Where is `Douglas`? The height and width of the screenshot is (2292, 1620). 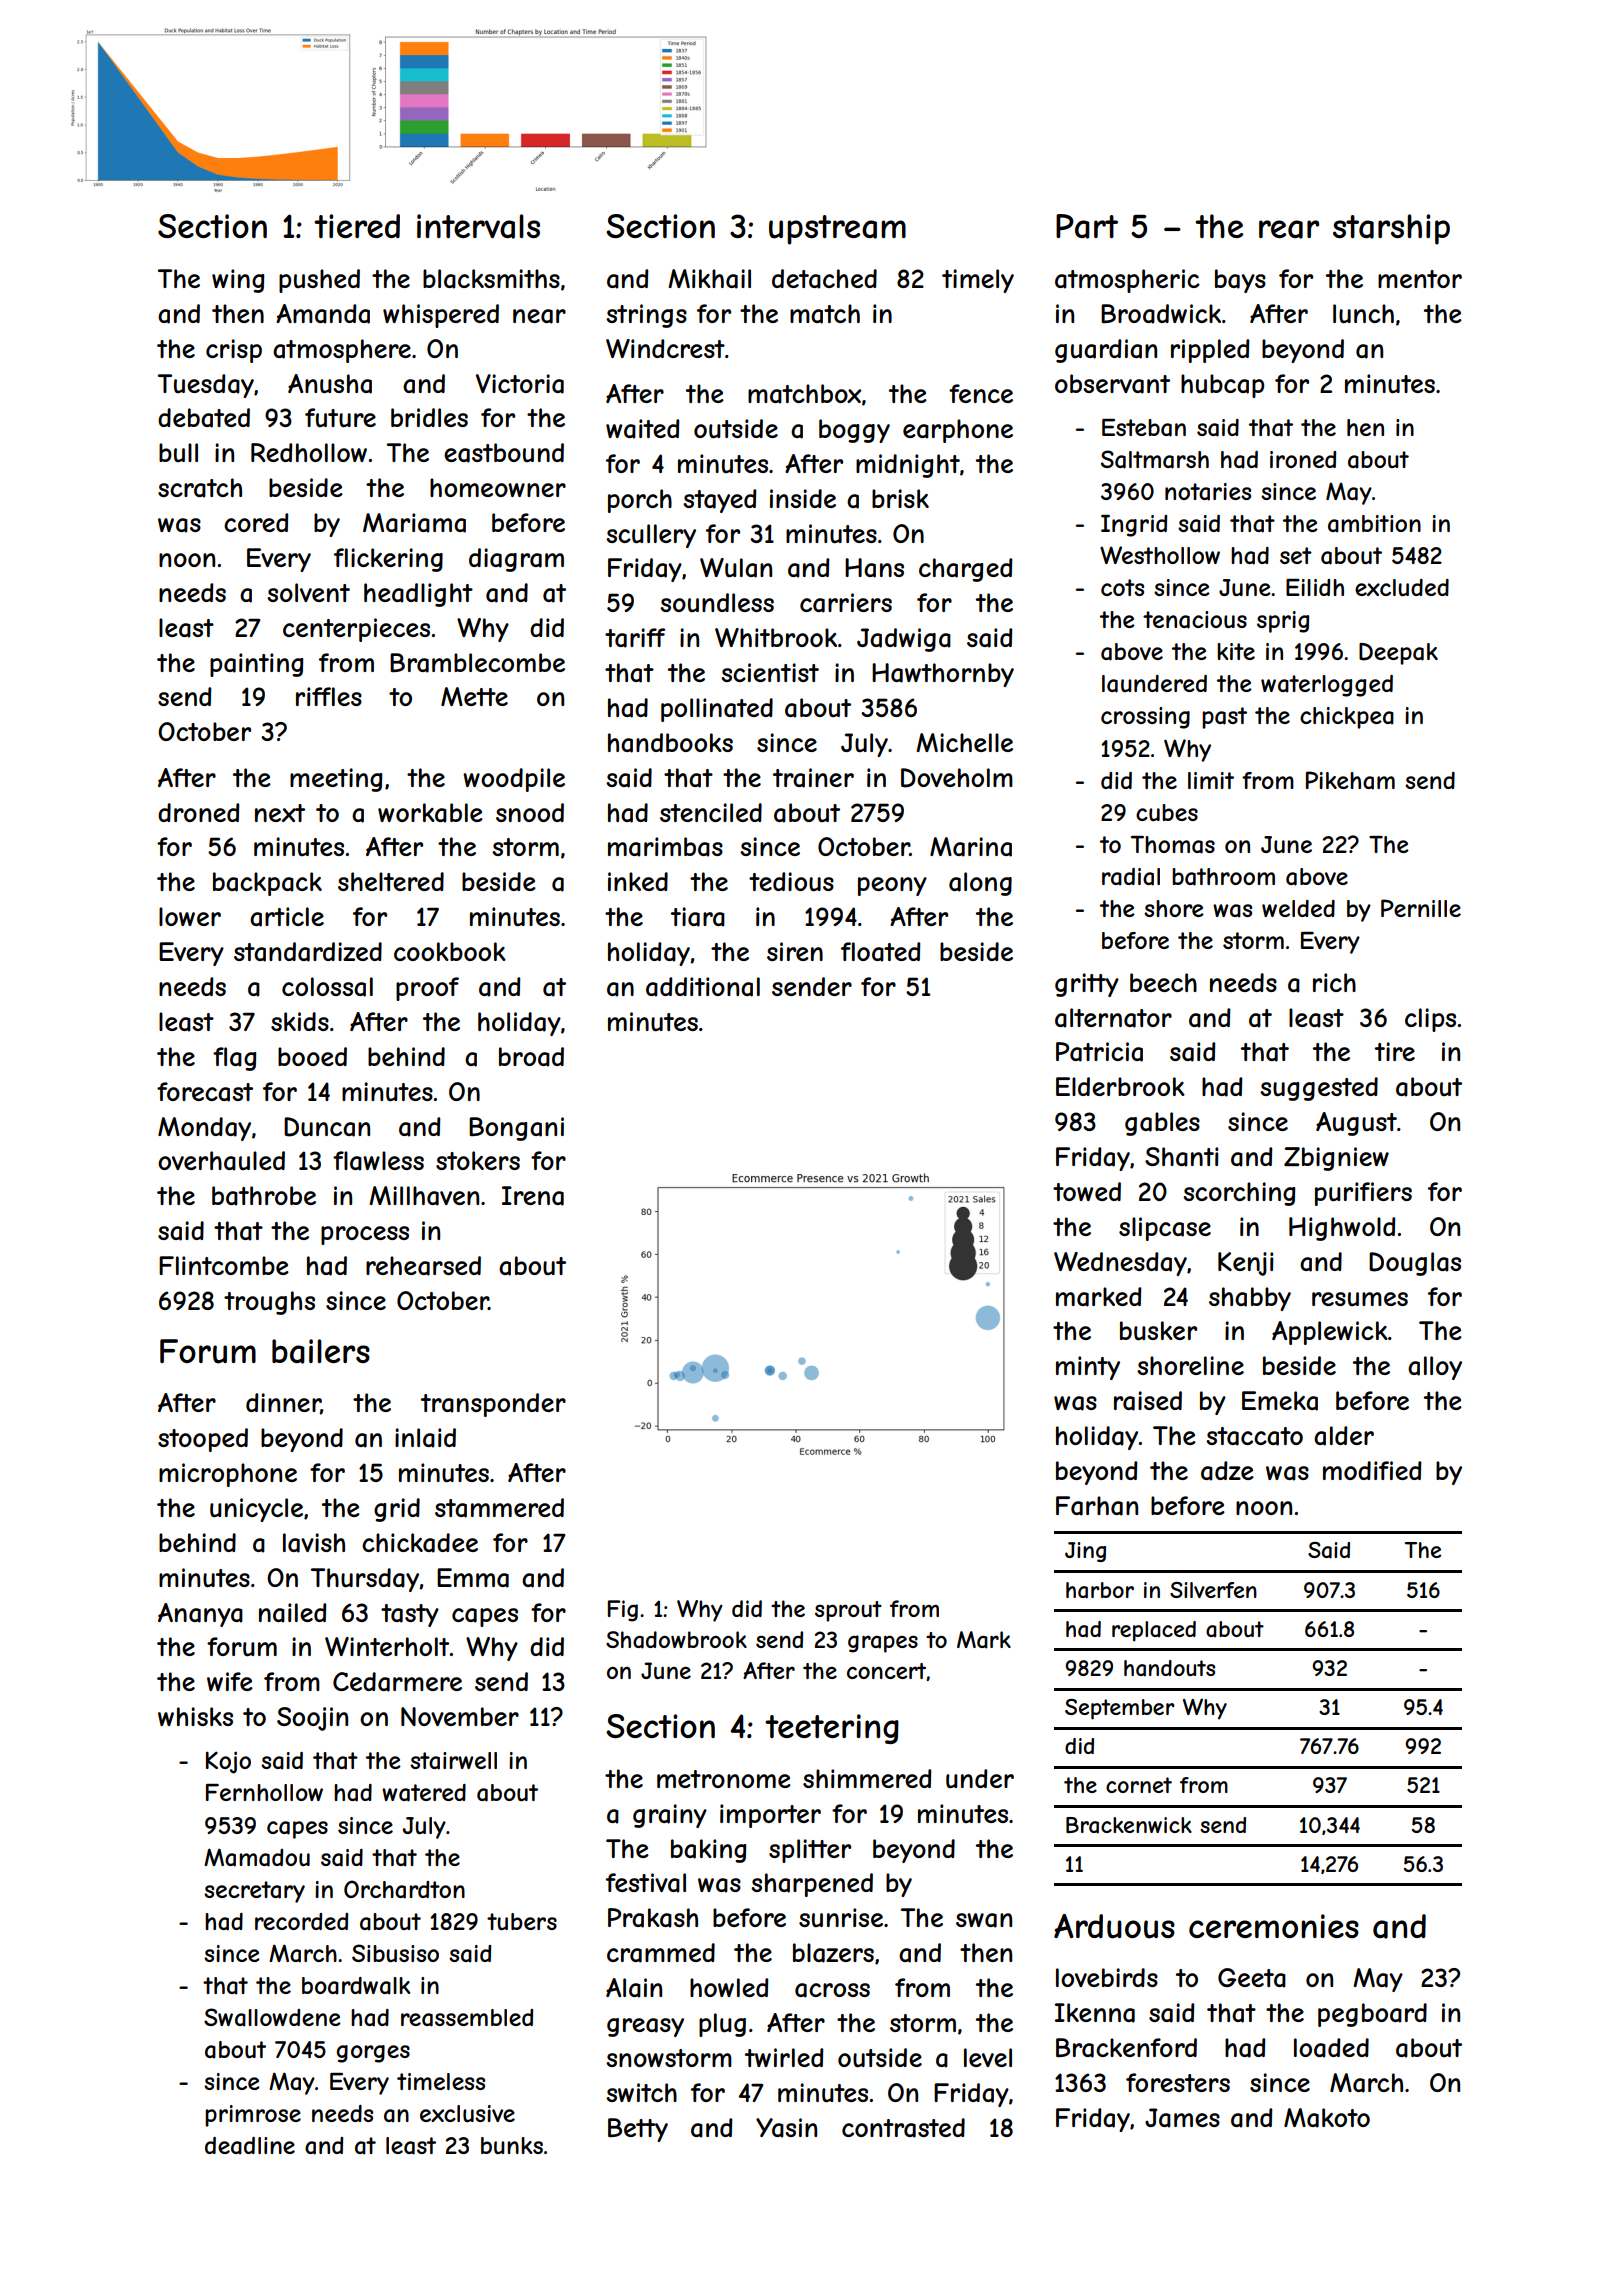
Douglas is located at coordinates (1415, 1264).
